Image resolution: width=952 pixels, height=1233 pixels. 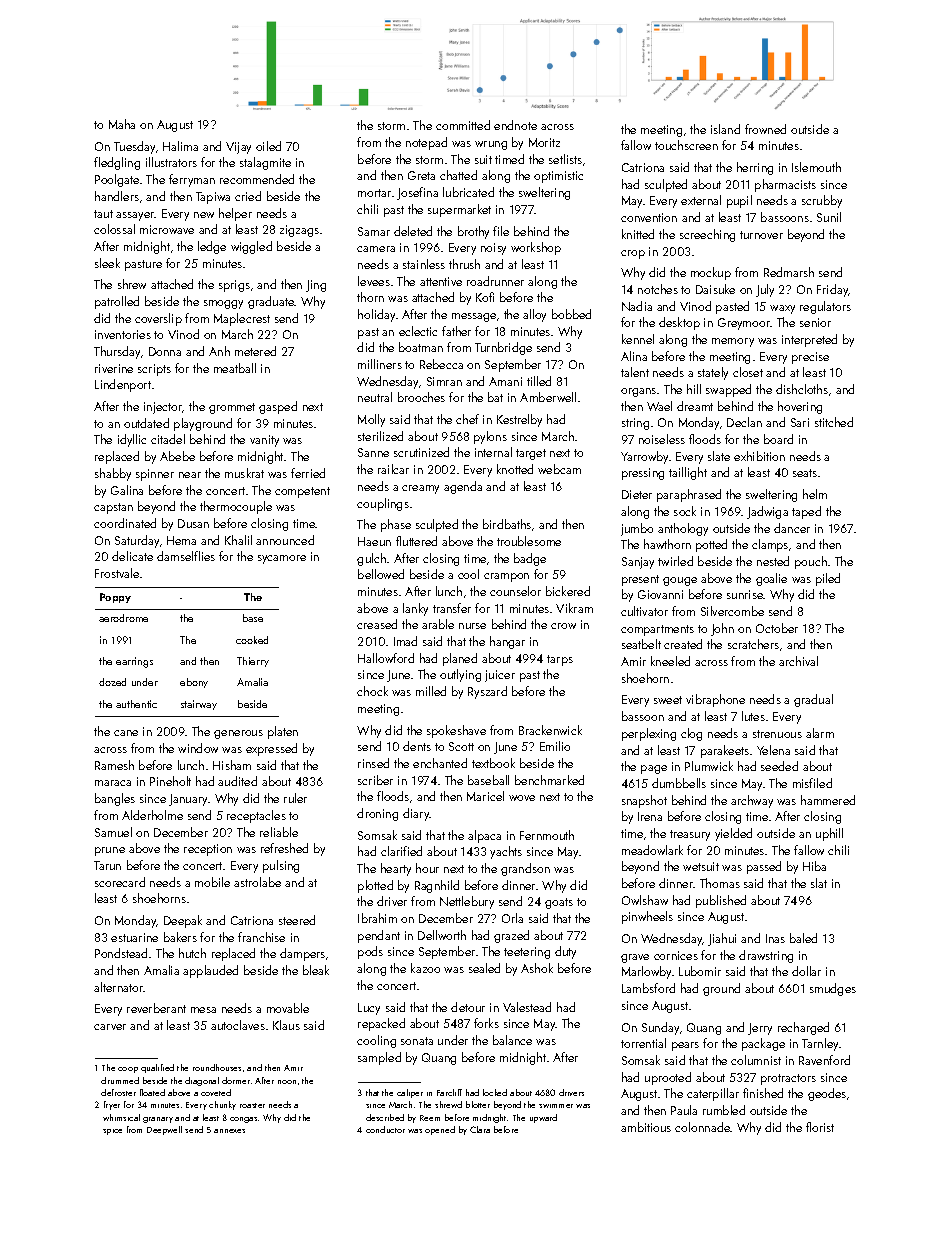 What do you see at coordinates (192, 953) in the screenshot?
I see `hutch` at bounding box center [192, 953].
